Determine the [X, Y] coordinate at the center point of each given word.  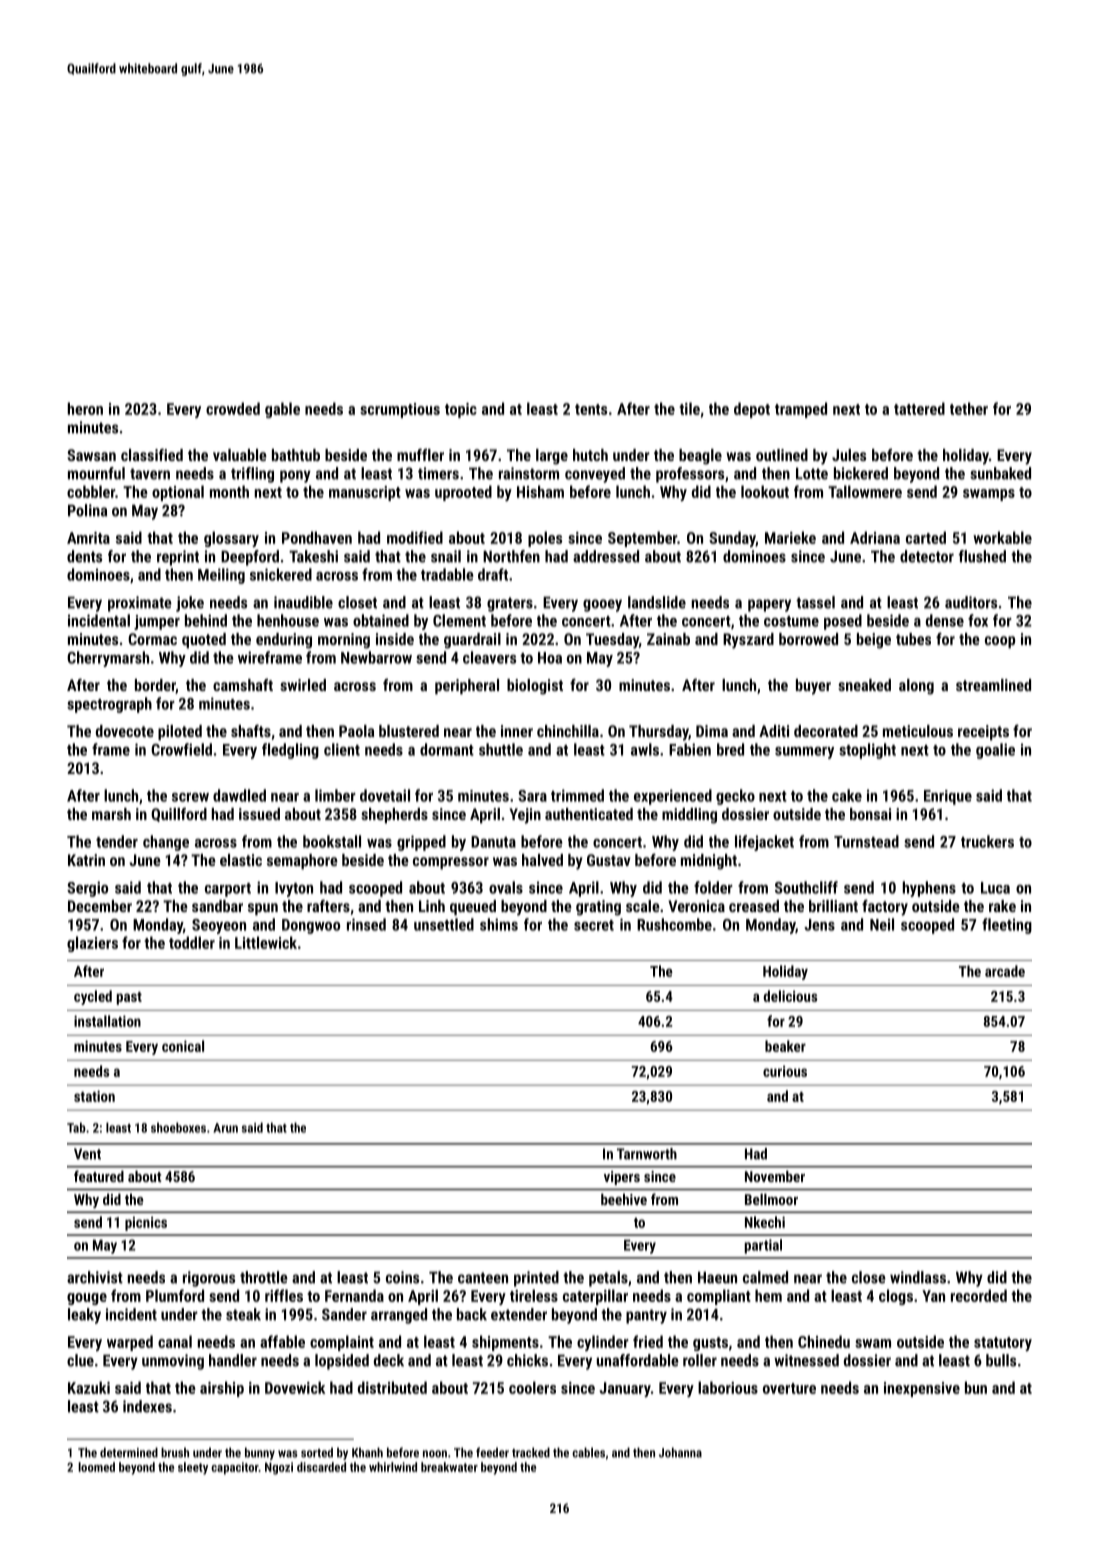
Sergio [87, 889]
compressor [451, 863]
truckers [987, 841]
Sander [344, 1314]
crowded [233, 408]
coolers [532, 1387]
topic [461, 410]
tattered [919, 408]
